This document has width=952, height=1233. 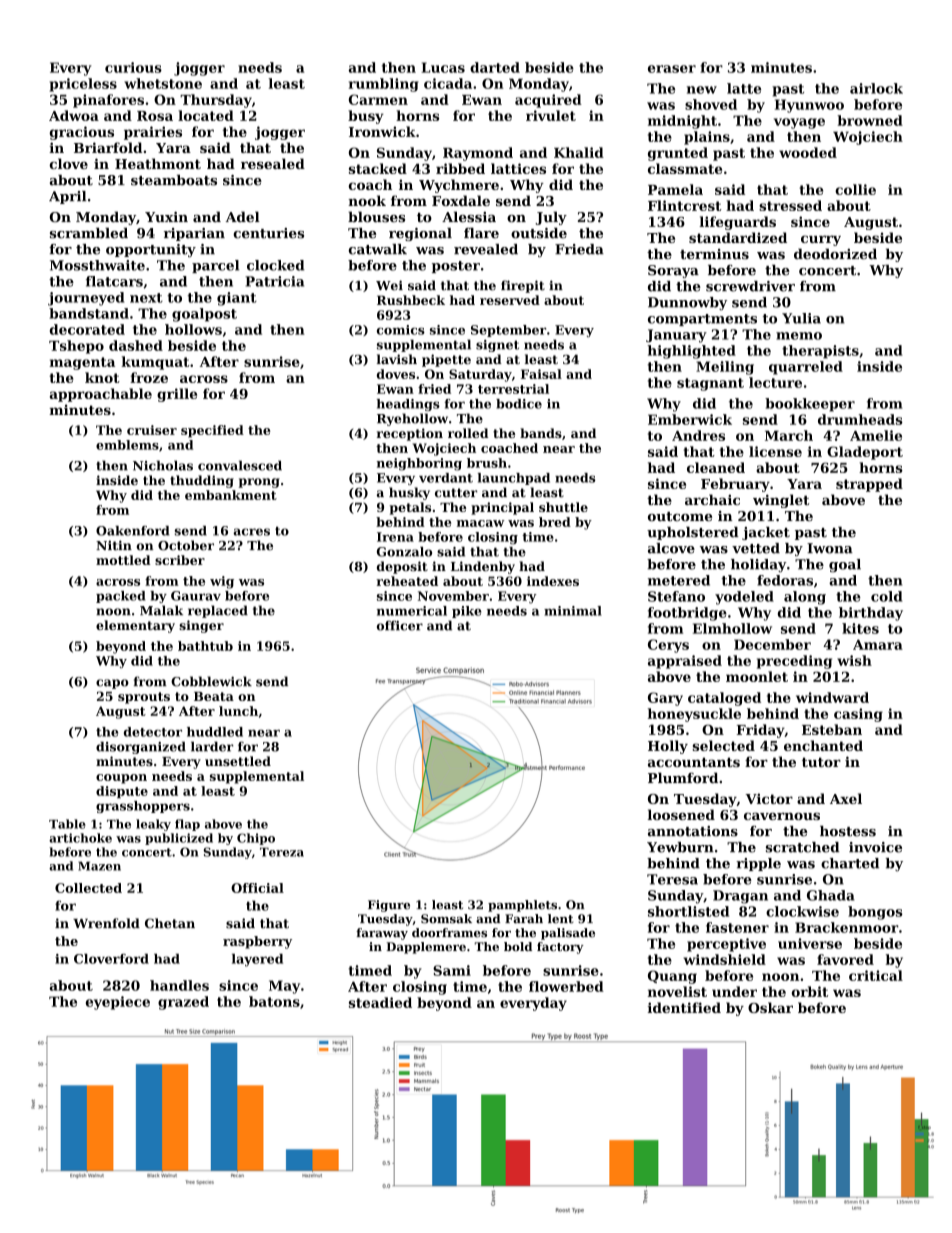 I want to click on Adwoa, so click(x=74, y=115).
